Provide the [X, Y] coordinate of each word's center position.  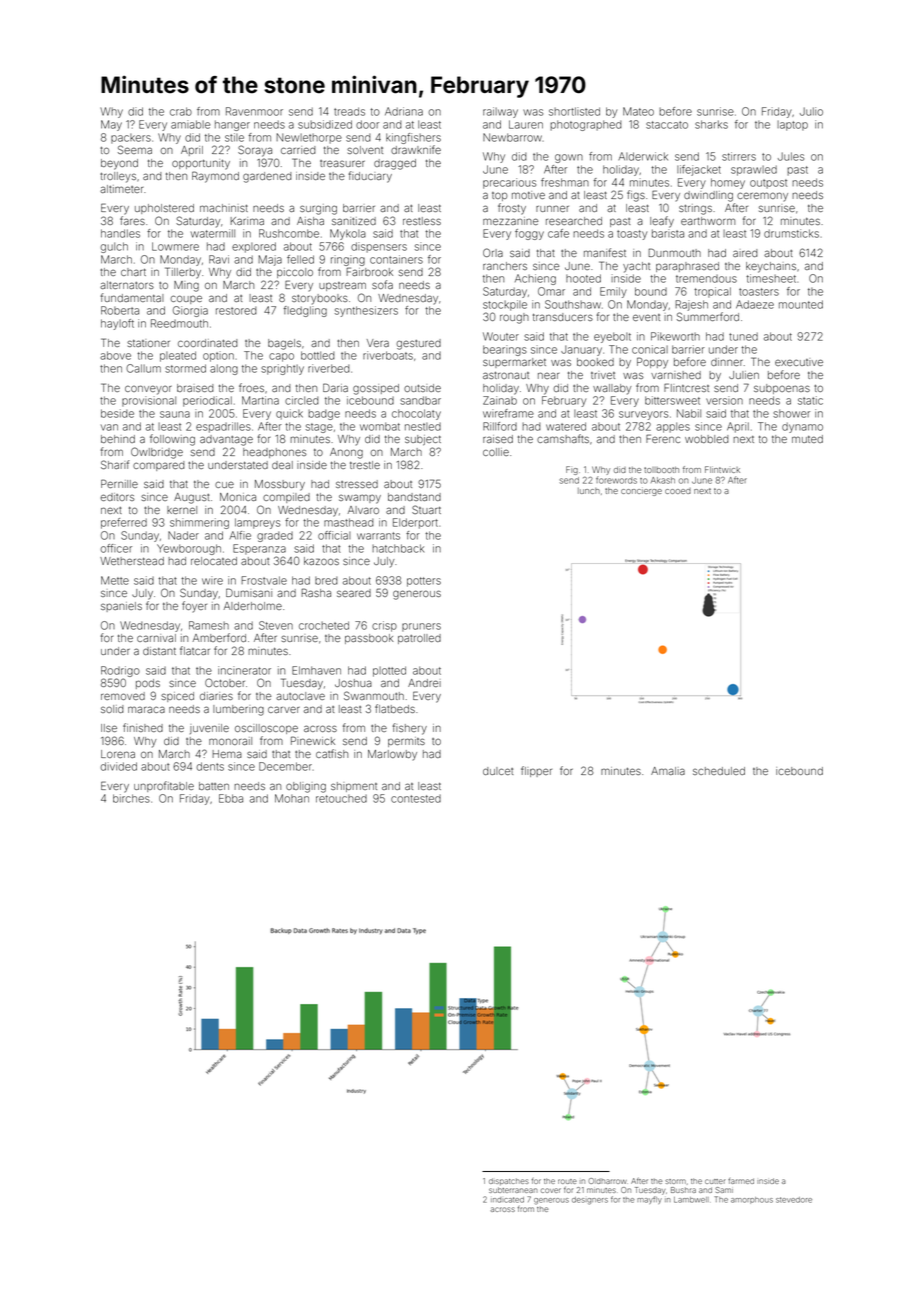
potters [424, 582]
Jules [791, 156]
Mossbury [280, 485]
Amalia [668, 771]
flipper [536, 771]
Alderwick [643, 156]
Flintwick [722, 469]
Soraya [255, 151]
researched [574, 221]
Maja [270, 260]
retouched [341, 799]
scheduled [719, 771]
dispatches [509, 1181]
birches [131, 798]
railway [500, 112]
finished [143, 727]
